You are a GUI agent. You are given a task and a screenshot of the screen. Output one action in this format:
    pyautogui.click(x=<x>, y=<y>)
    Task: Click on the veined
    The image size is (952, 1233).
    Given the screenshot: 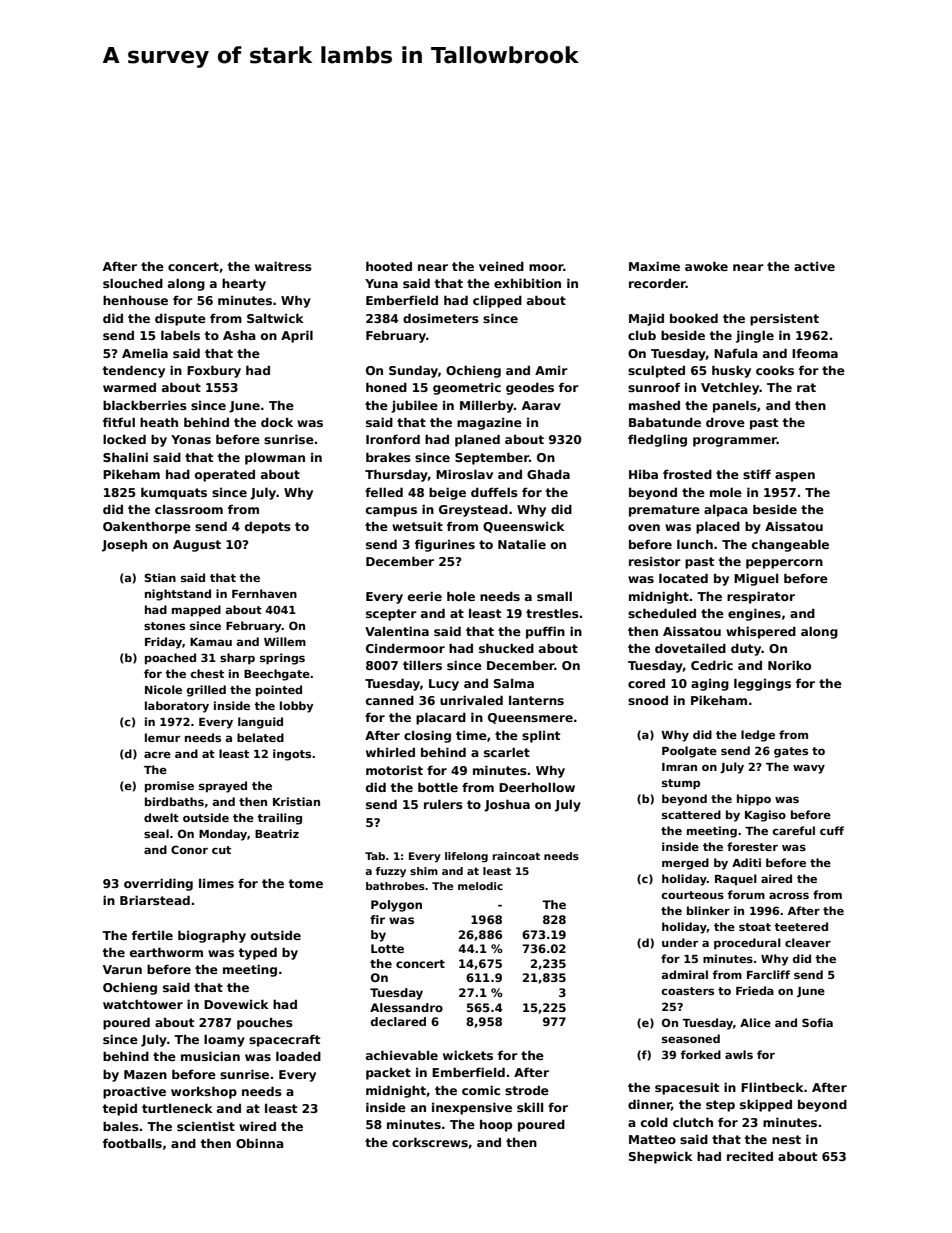 What is the action you would take?
    pyautogui.click(x=501, y=266)
